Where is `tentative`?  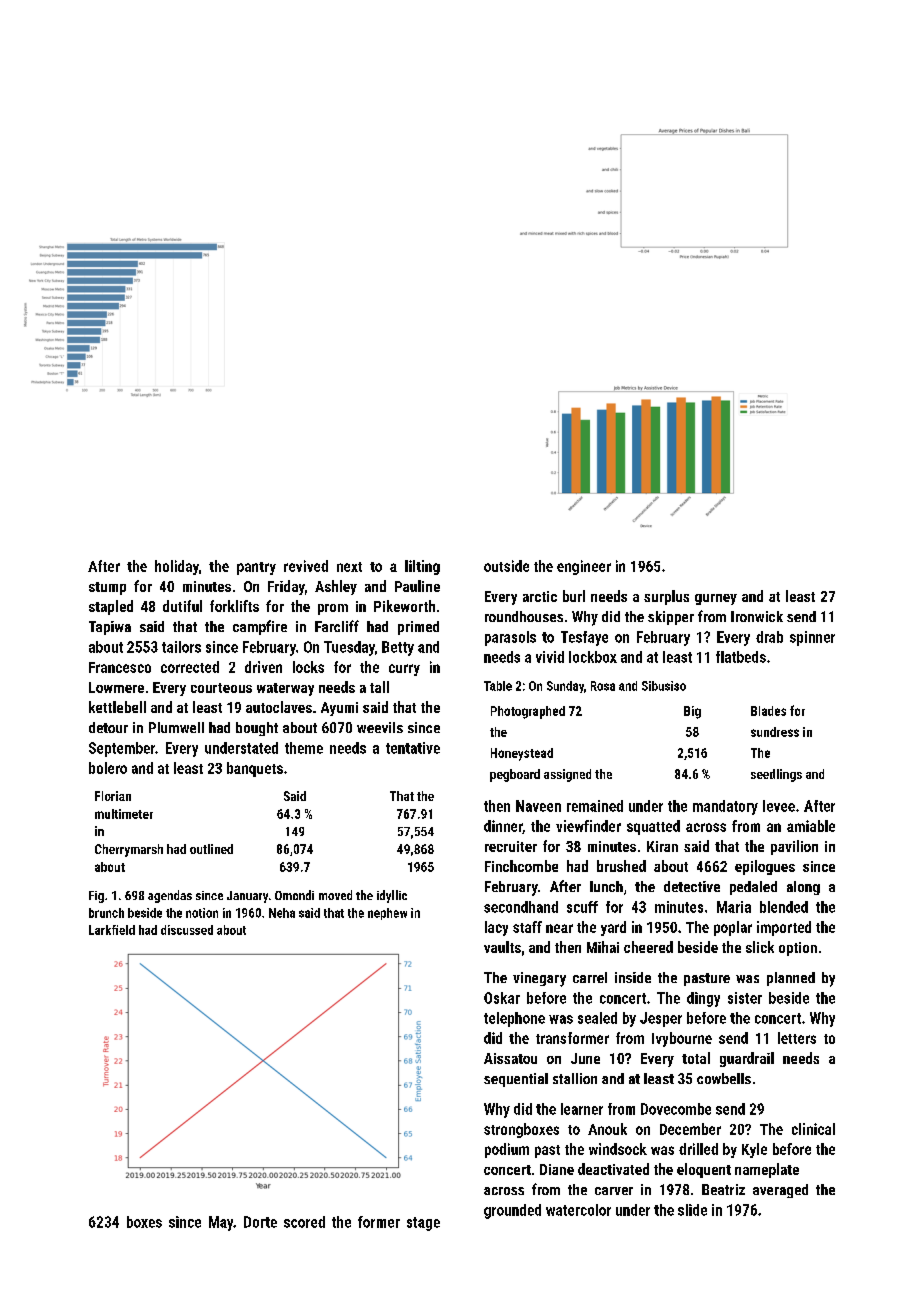
tentative is located at coordinates (413, 748).
